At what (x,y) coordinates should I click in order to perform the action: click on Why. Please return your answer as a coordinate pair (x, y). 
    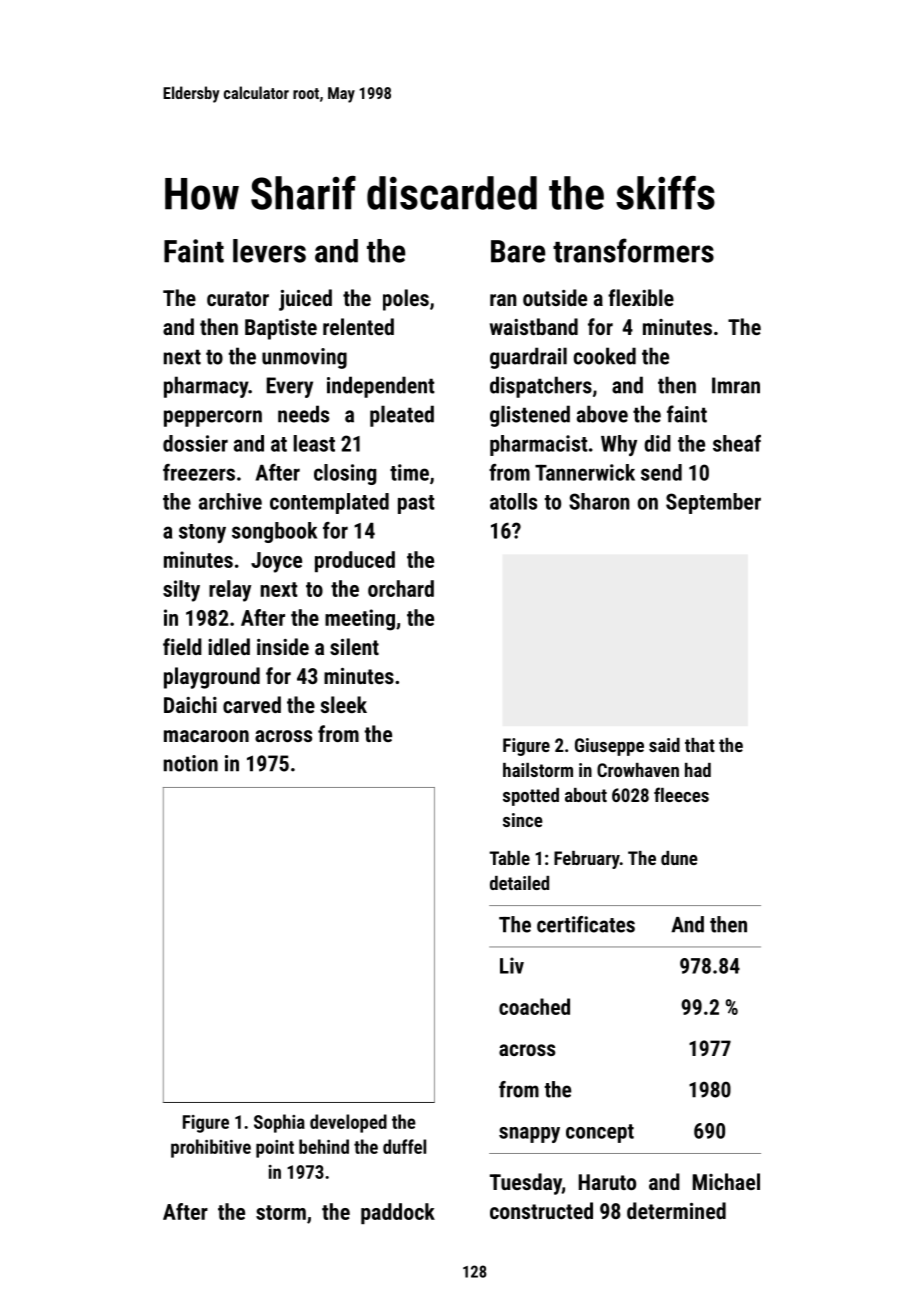
    Looking at the image, I should click on (619, 445).
